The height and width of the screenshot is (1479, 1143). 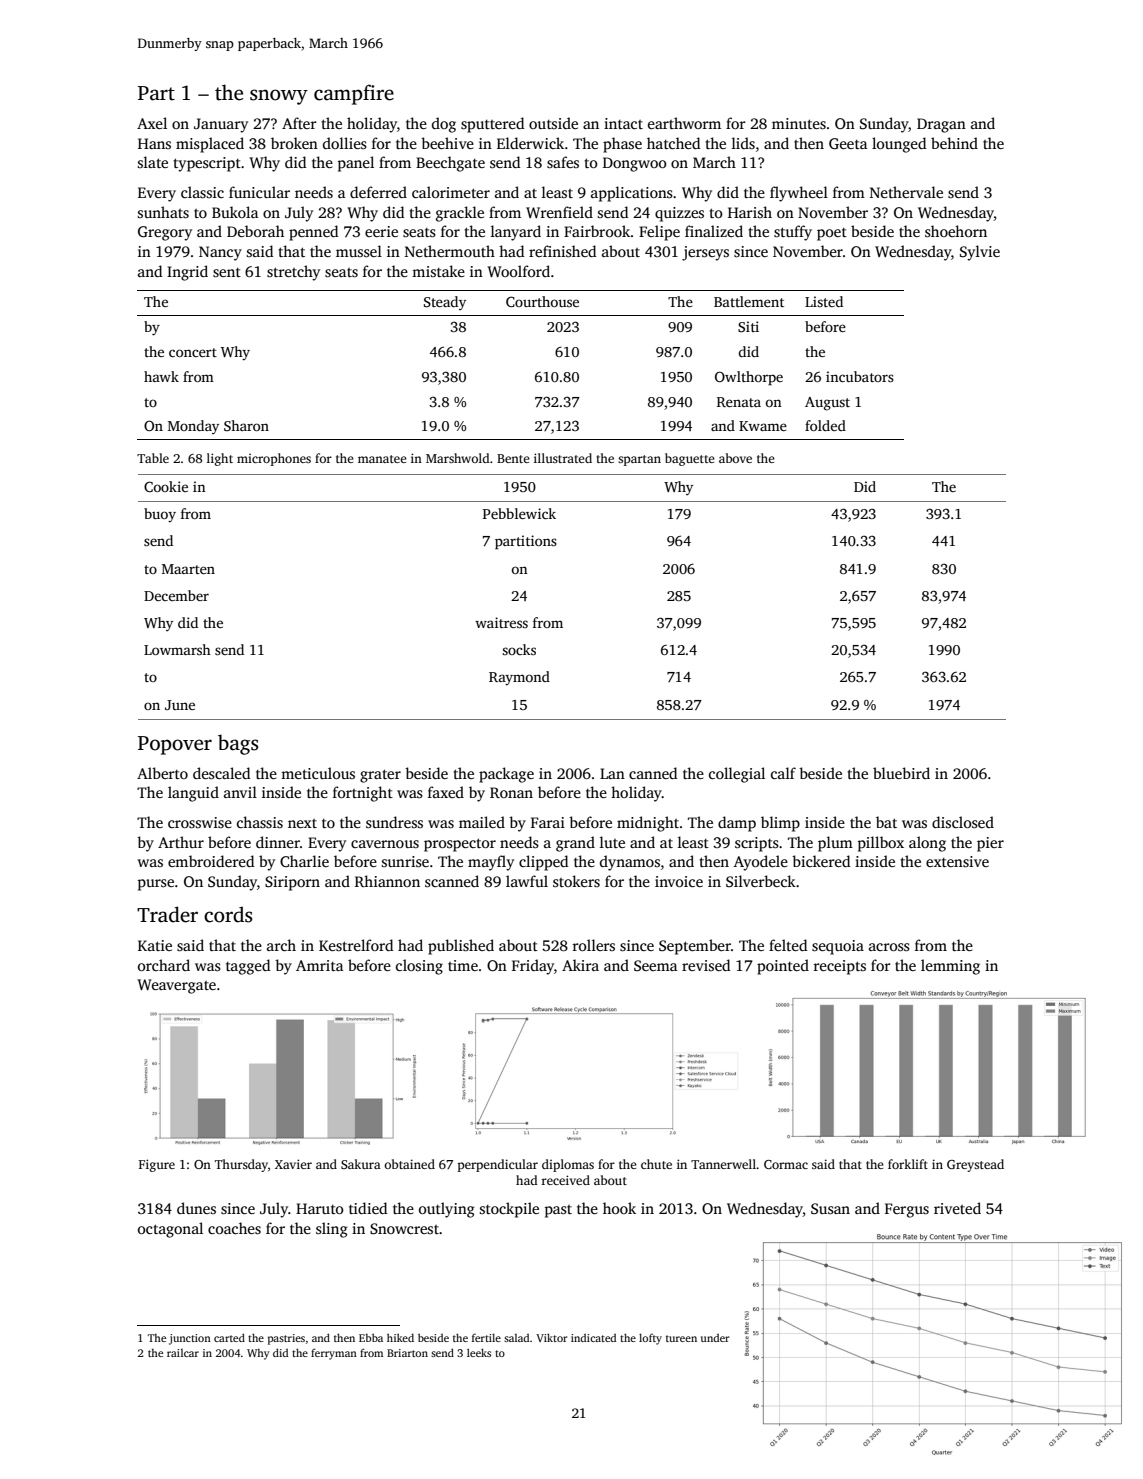 I want to click on outside, so click(x=553, y=123).
